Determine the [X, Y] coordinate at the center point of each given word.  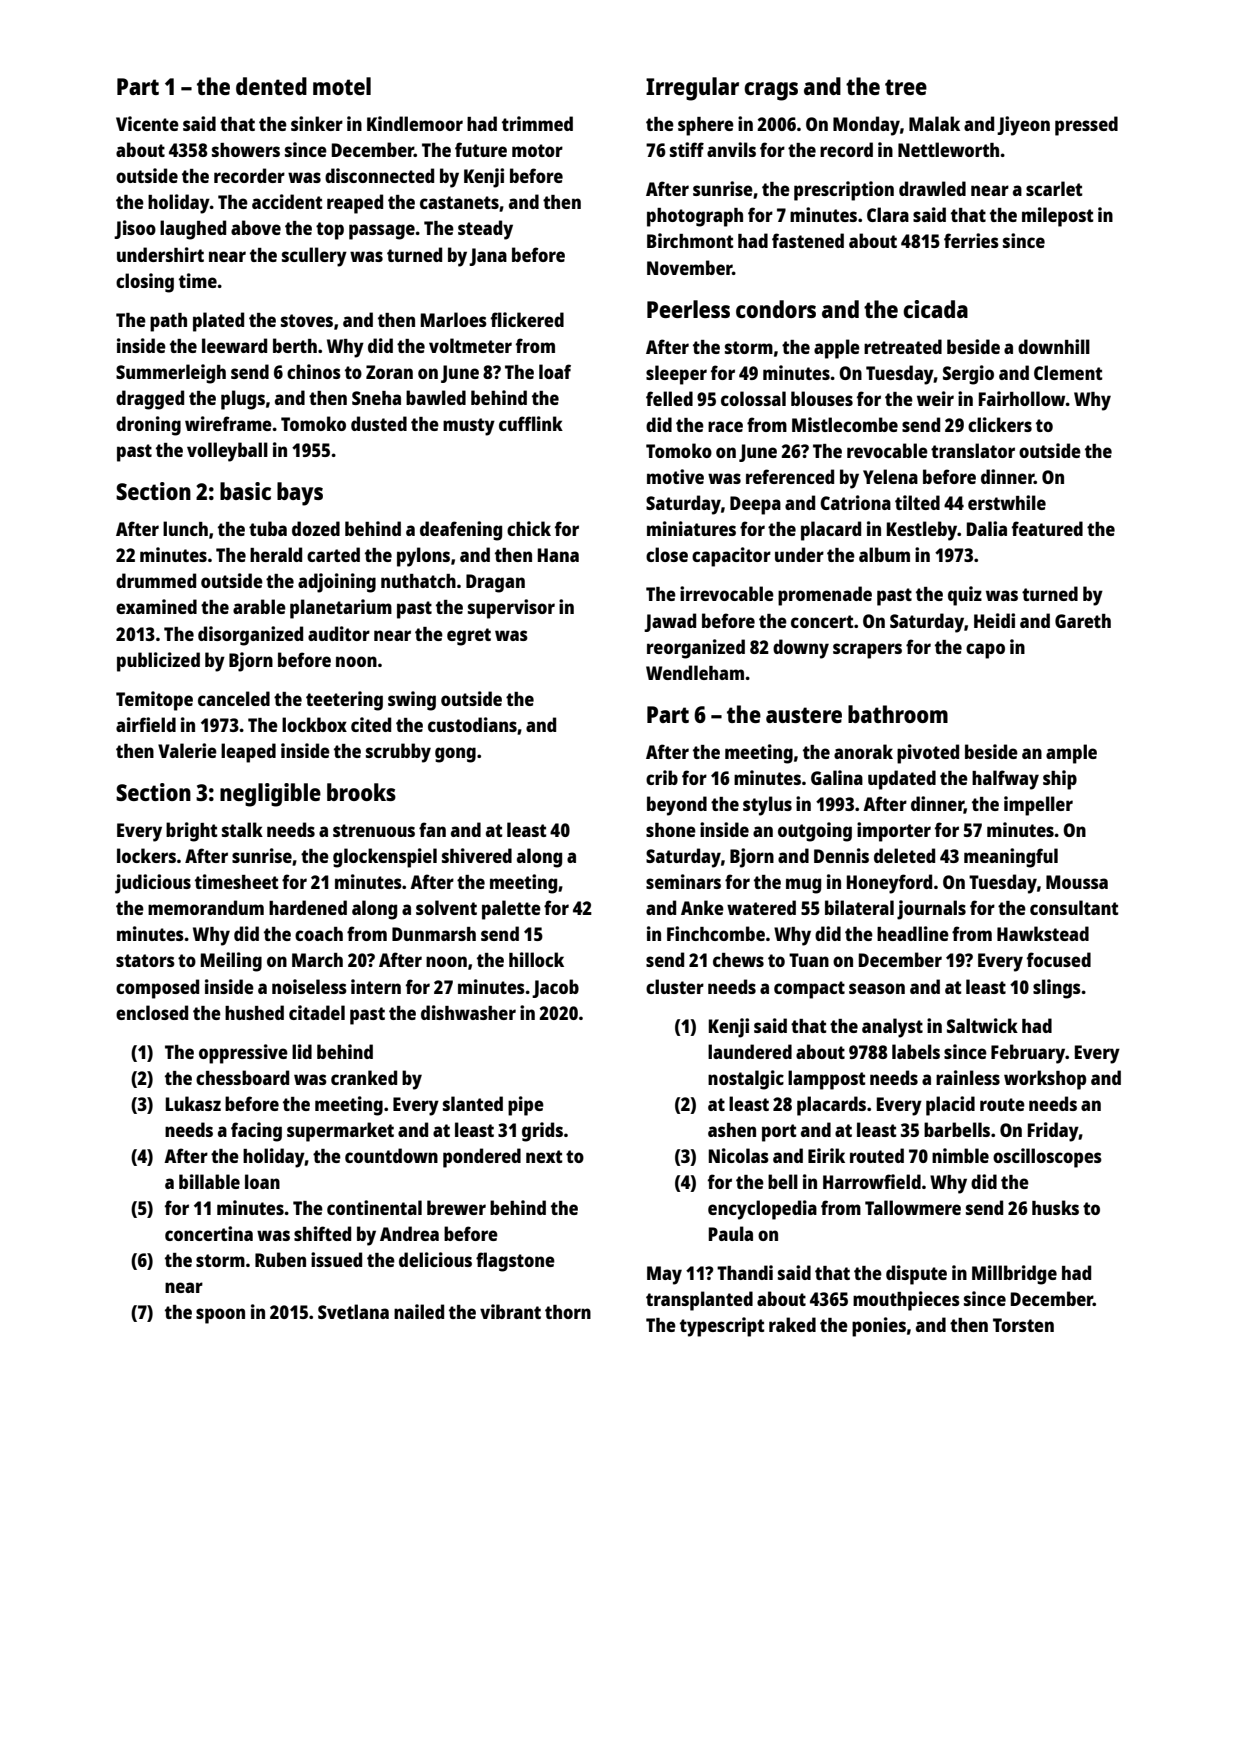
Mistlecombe [845, 424]
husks [1055, 1207]
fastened [808, 240]
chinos [314, 371]
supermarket [340, 1132]
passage [382, 232]
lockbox [314, 724]
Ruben [280, 1259]
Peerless [688, 309]
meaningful [1011, 858]
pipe [526, 1106]
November [689, 267]
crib [662, 777]
